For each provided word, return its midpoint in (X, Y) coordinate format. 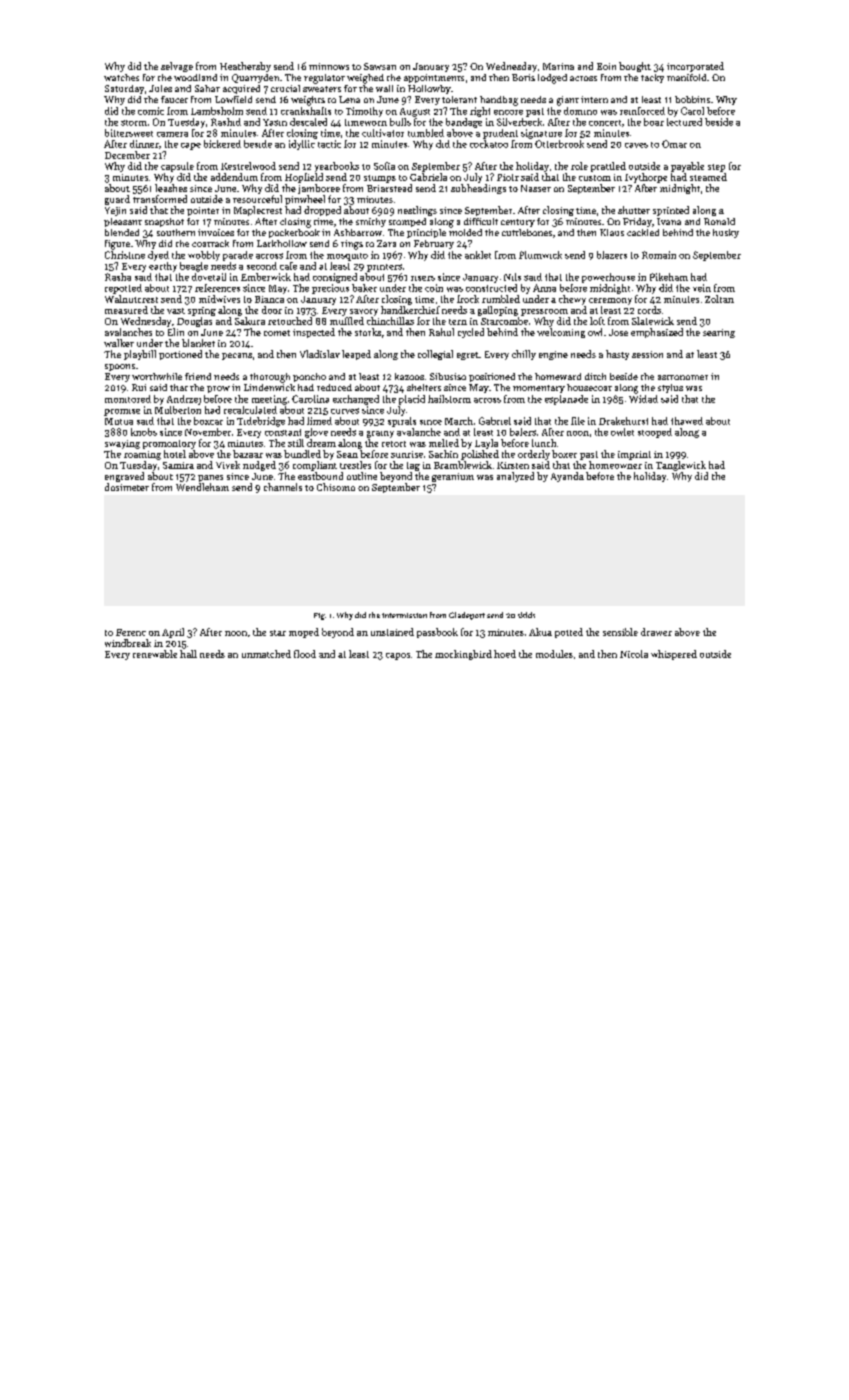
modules (554, 654)
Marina (558, 66)
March (459, 421)
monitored (128, 399)
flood (305, 654)
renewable (155, 654)
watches (121, 77)
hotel (175, 454)
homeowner (615, 465)
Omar (674, 144)
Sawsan (380, 66)
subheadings (478, 189)
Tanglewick (681, 466)
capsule (177, 167)
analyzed (515, 477)
